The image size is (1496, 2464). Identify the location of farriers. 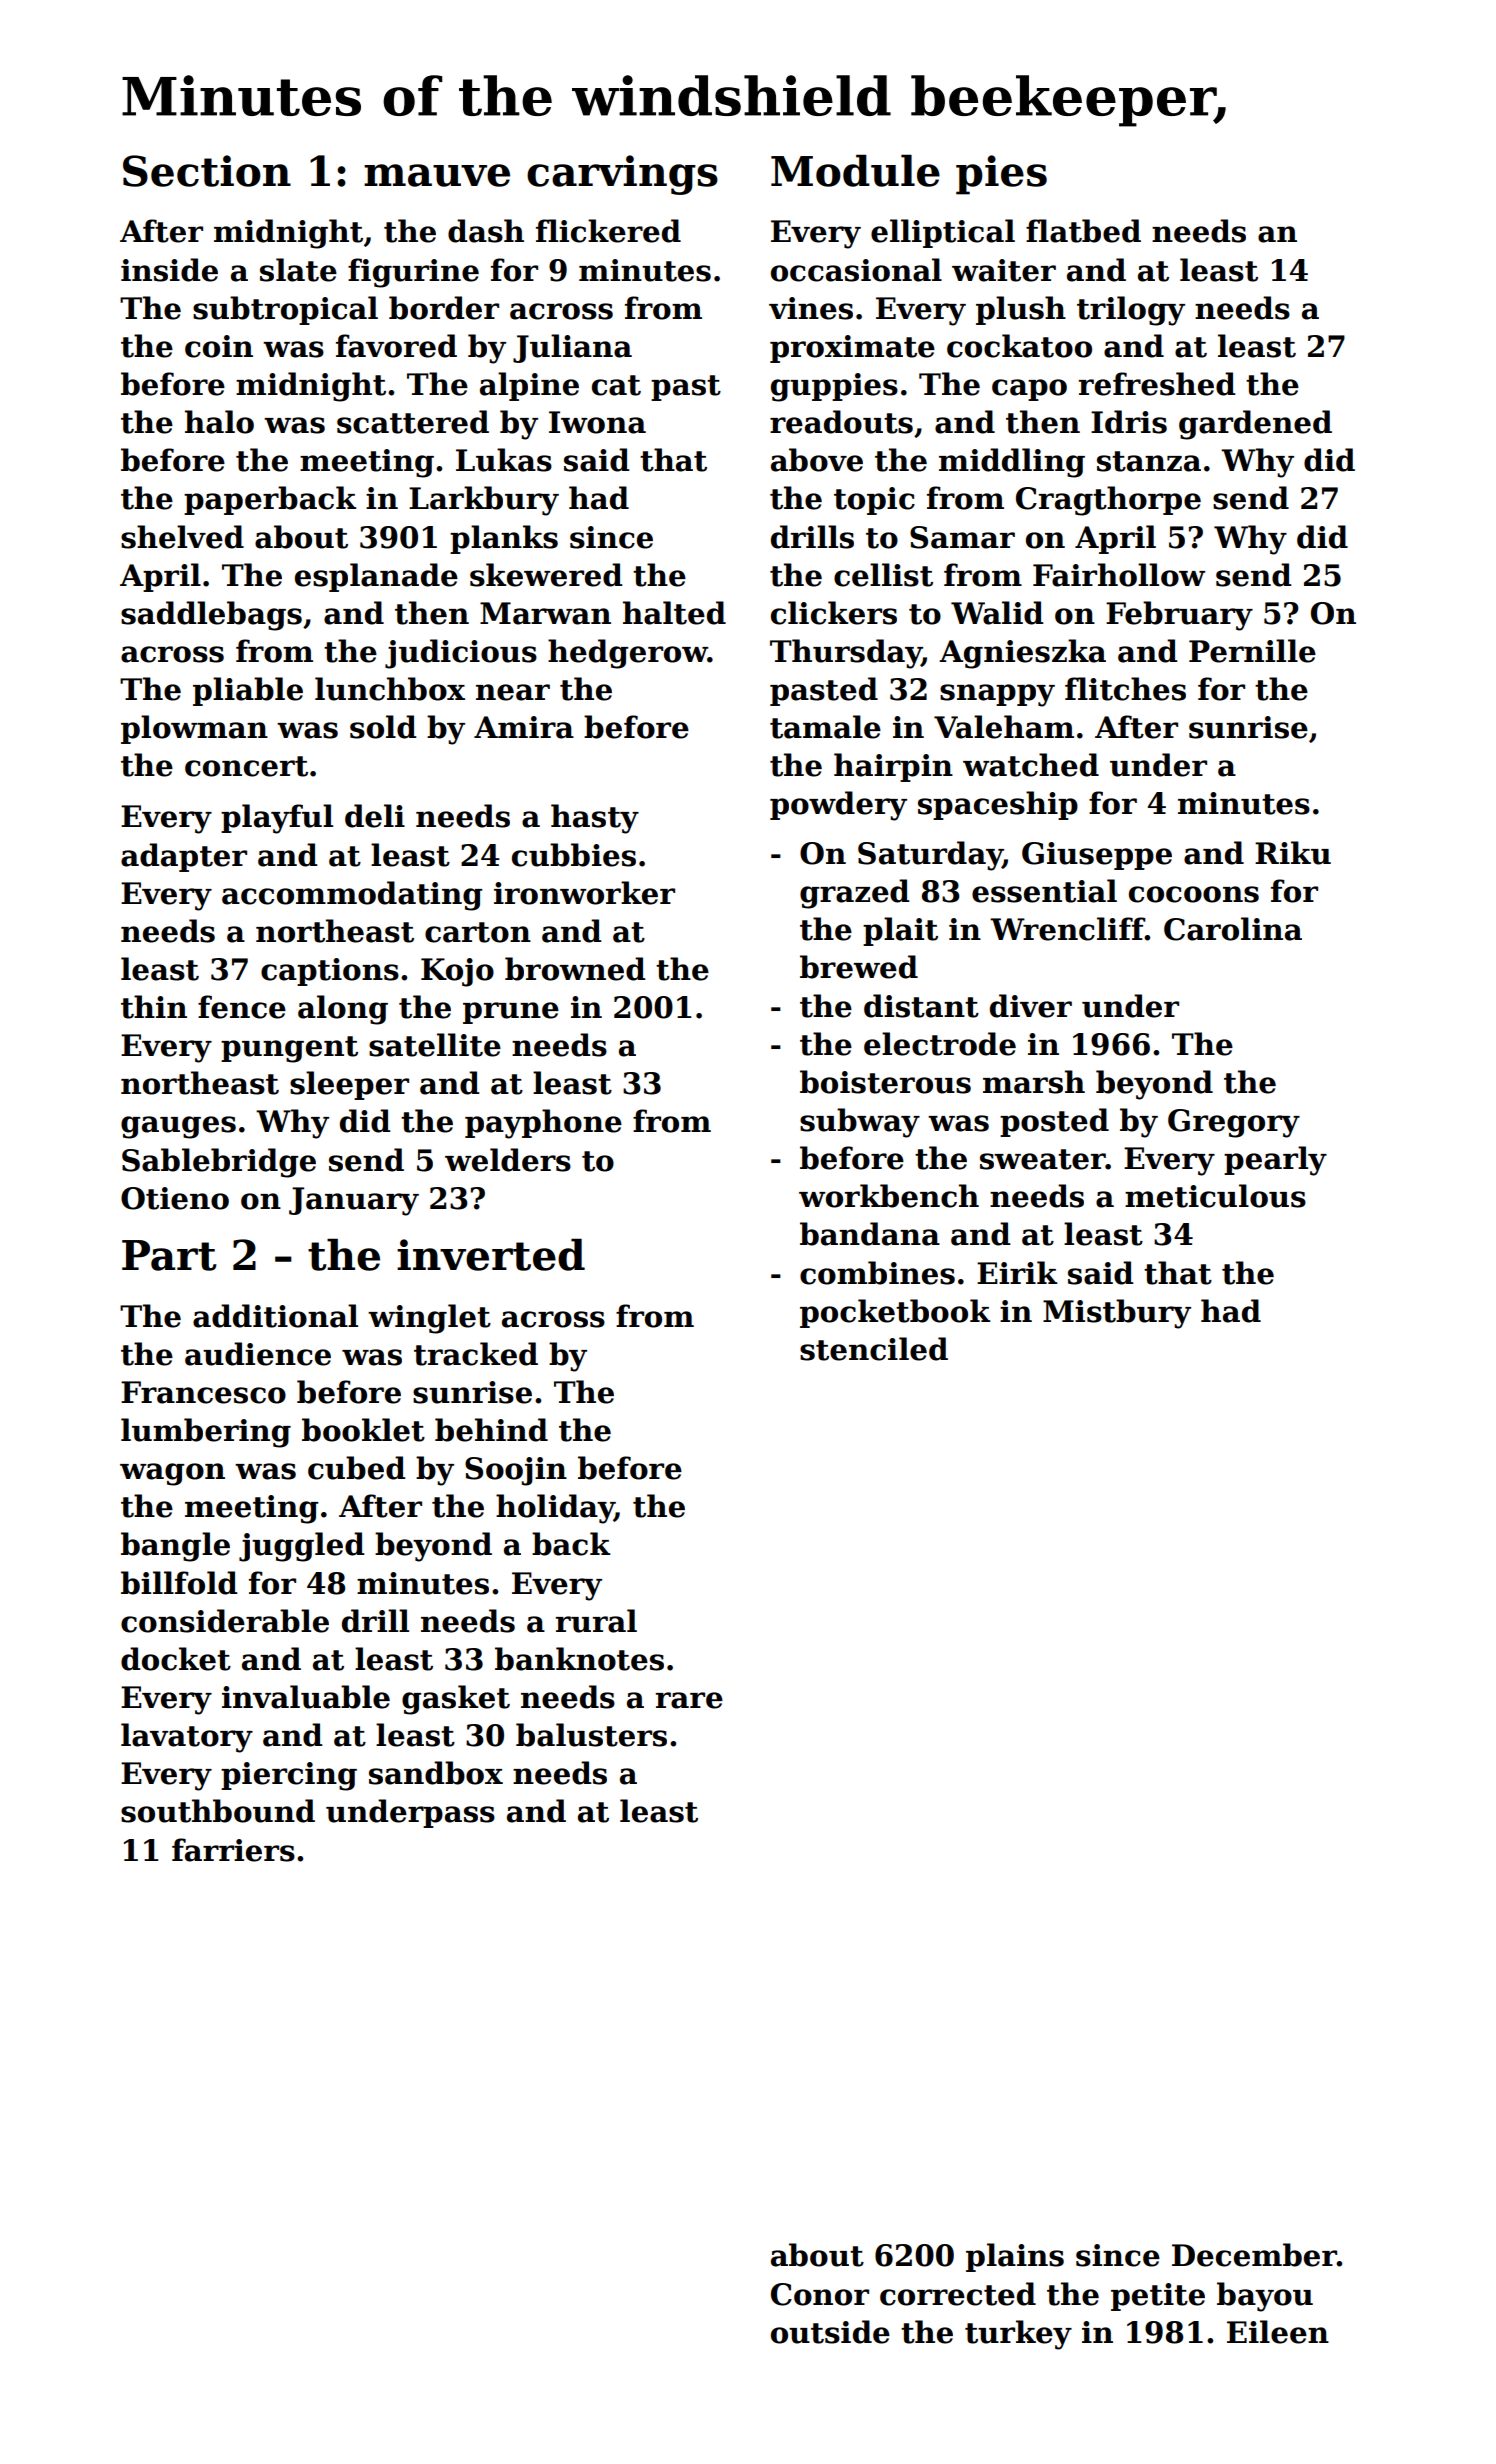
(233, 1850).
